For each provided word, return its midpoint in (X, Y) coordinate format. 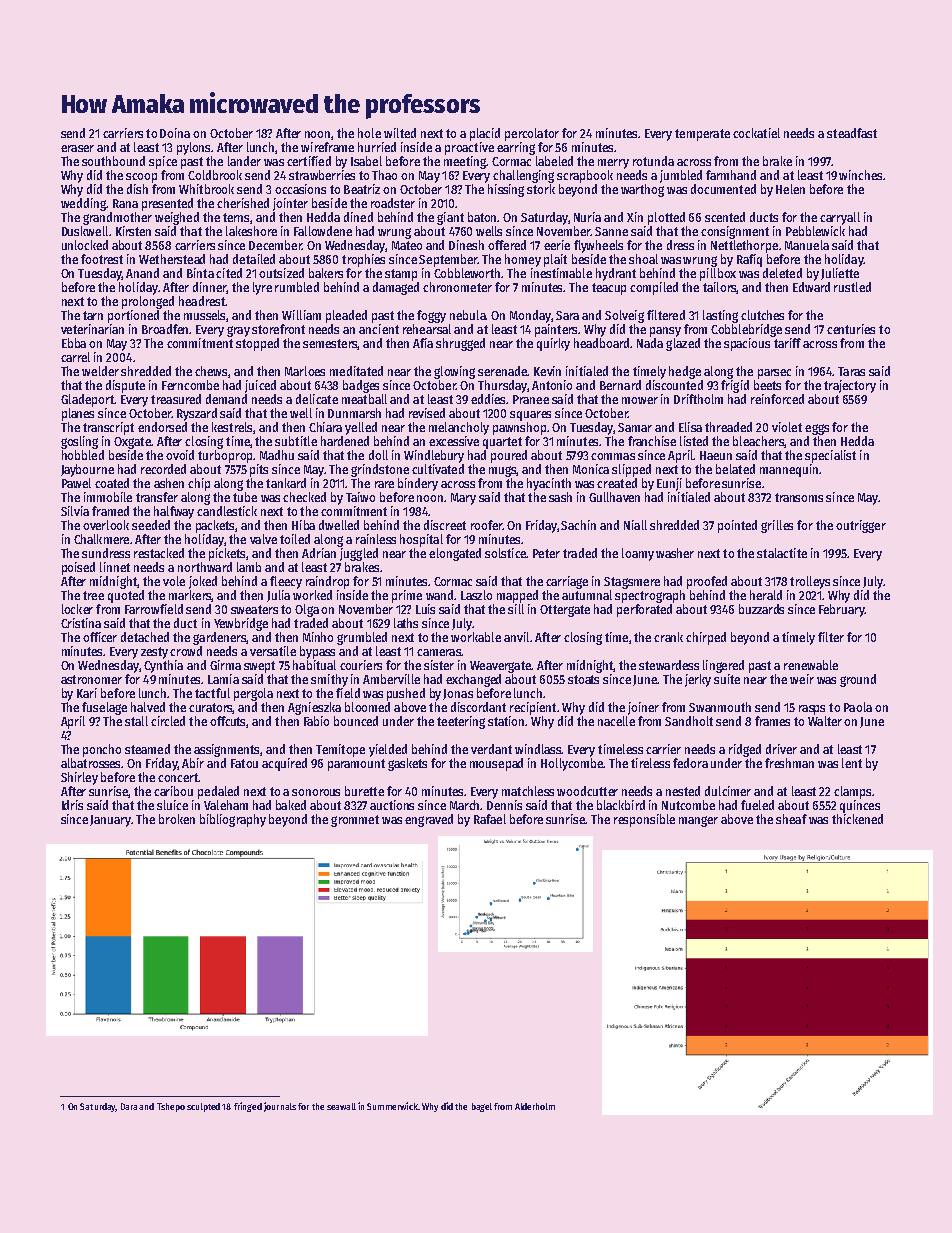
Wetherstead (172, 259)
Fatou (244, 763)
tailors (720, 288)
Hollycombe (572, 764)
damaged (396, 288)
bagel (482, 1107)
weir (802, 679)
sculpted (203, 1107)
